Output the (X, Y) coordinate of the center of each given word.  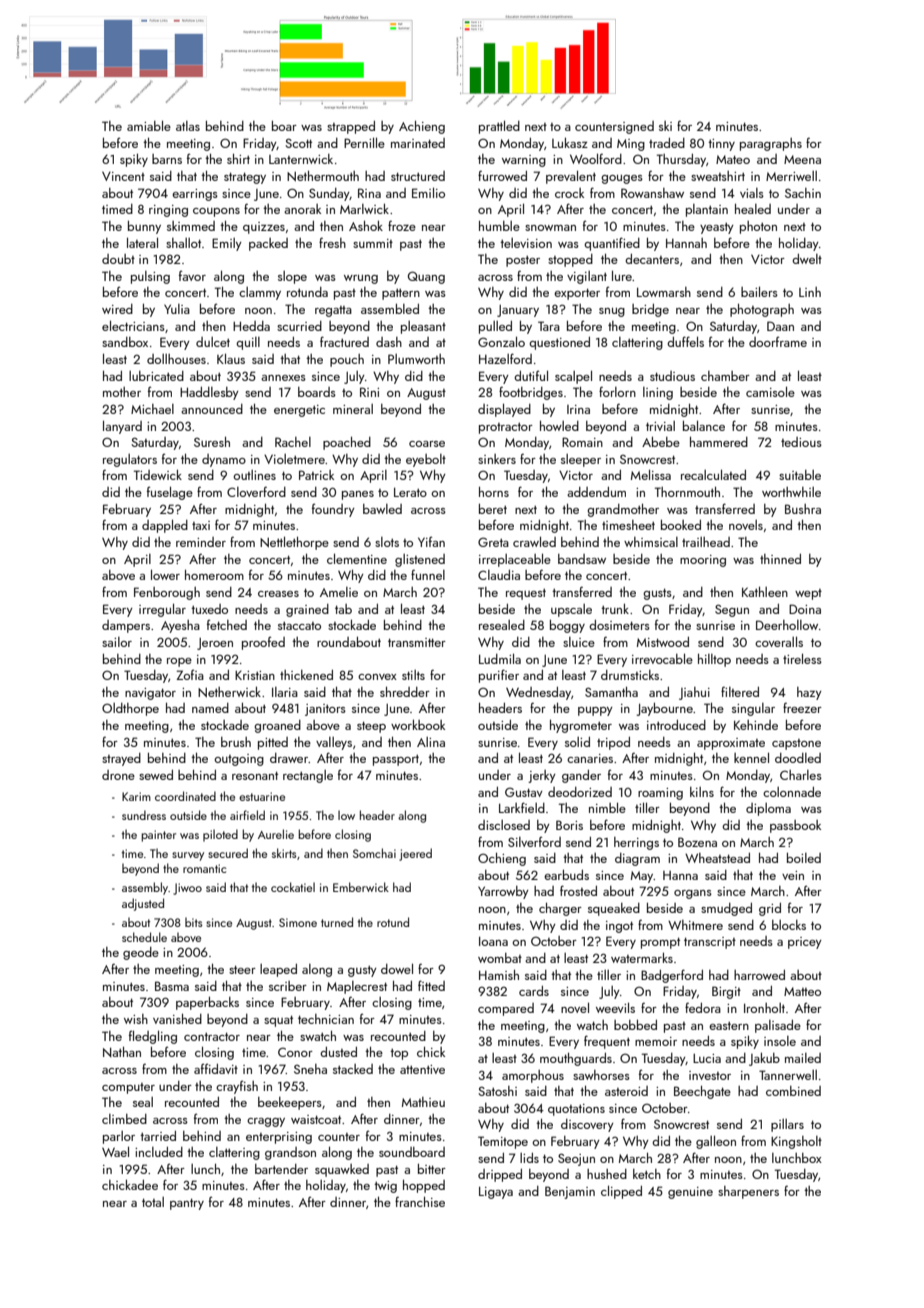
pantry (187, 1204)
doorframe (778, 341)
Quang (426, 277)
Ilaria (285, 692)
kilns (702, 792)
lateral (142, 242)
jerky (542, 776)
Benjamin (570, 1192)
